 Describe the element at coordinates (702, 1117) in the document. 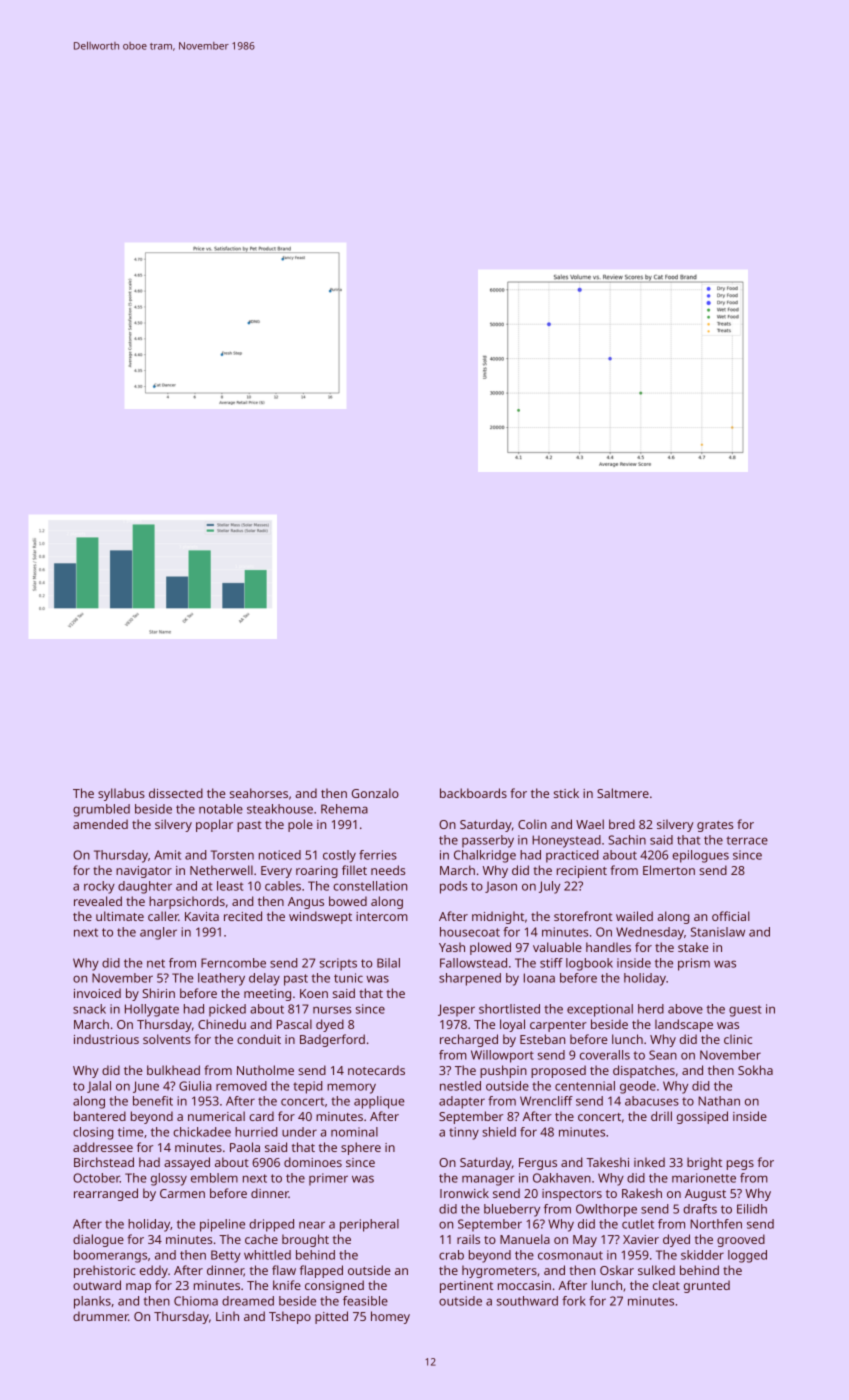

I see `gossiped` at that location.
